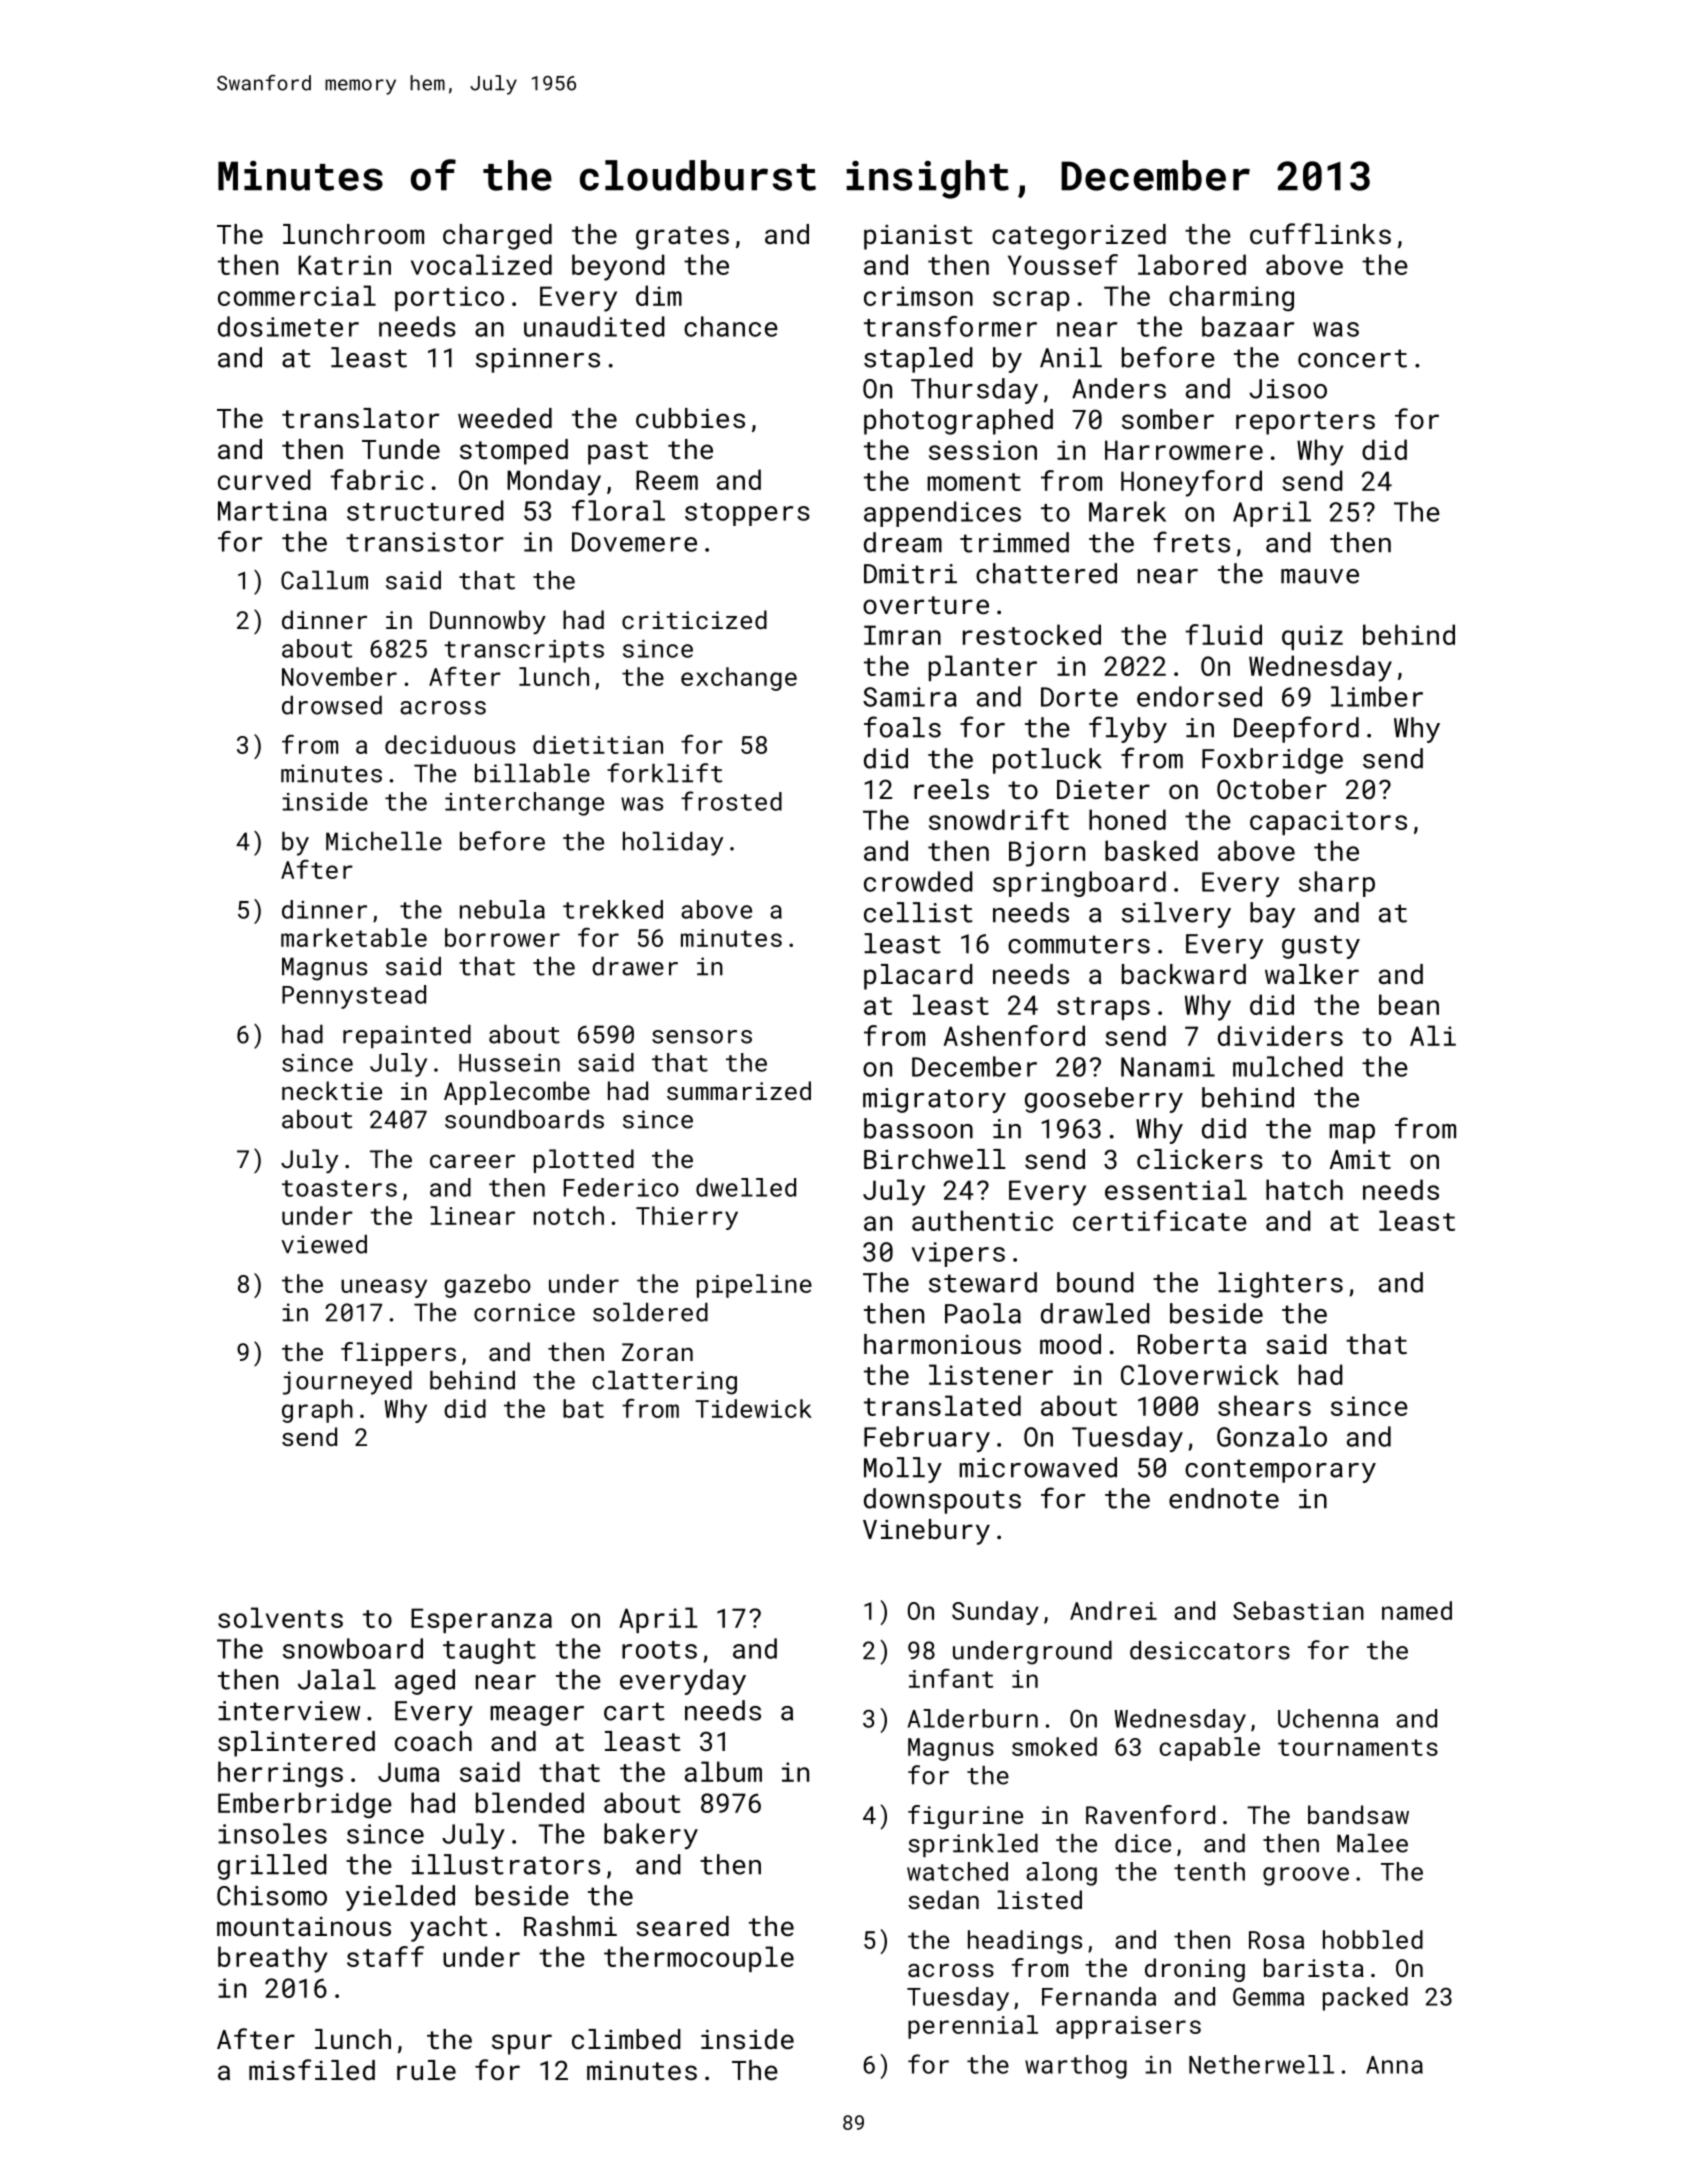  Describe the element at coordinates (1261, 2064) in the screenshot. I see `Netherwell` at that location.
